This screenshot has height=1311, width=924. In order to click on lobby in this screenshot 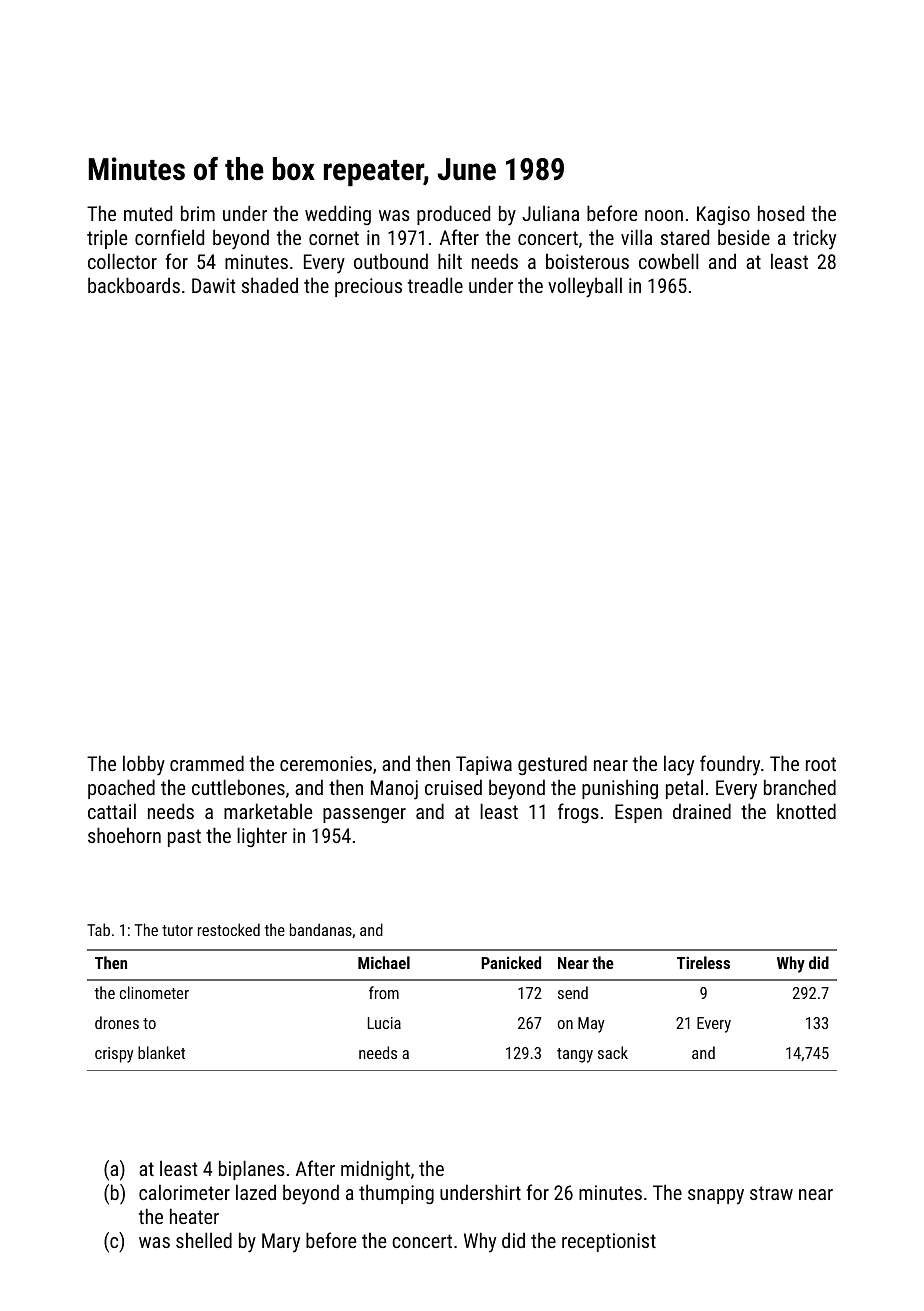, I will do `click(144, 765)`.
